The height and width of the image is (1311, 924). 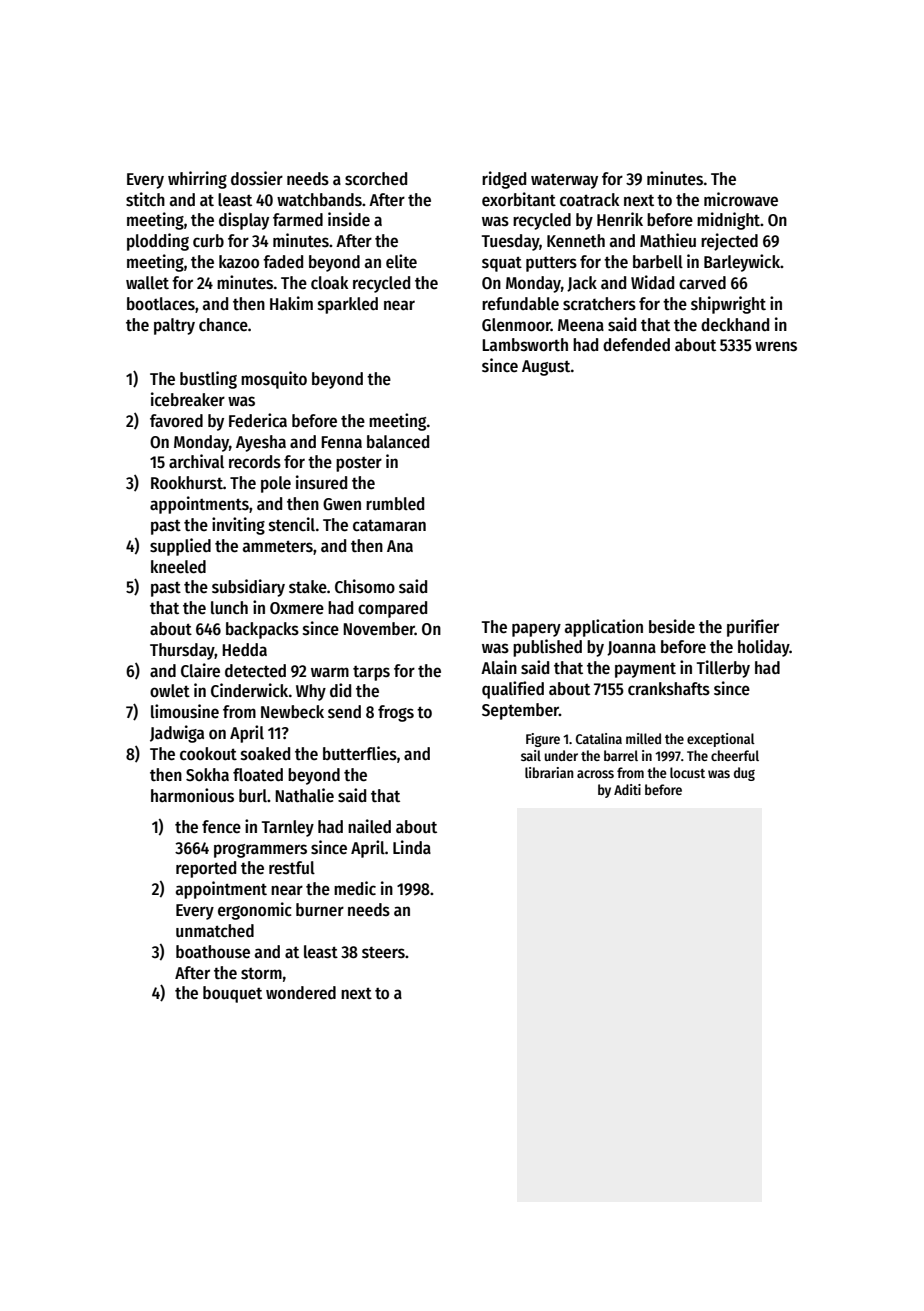 What do you see at coordinates (636, 345) in the image?
I see `defended` at bounding box center [636, 345].
